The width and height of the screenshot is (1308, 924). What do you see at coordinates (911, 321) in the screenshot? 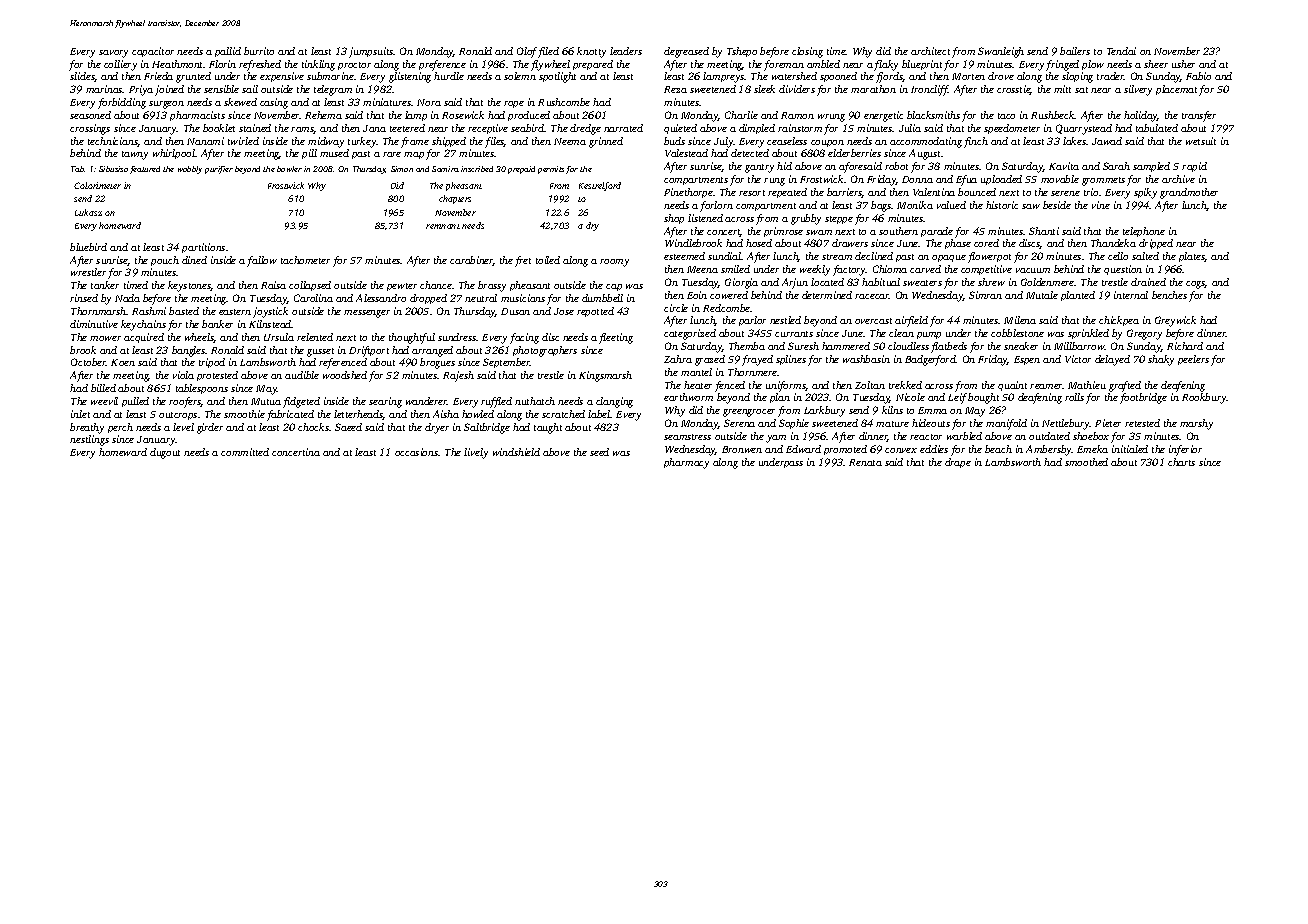
I see `airfield` at bounding box center [911, 321].
